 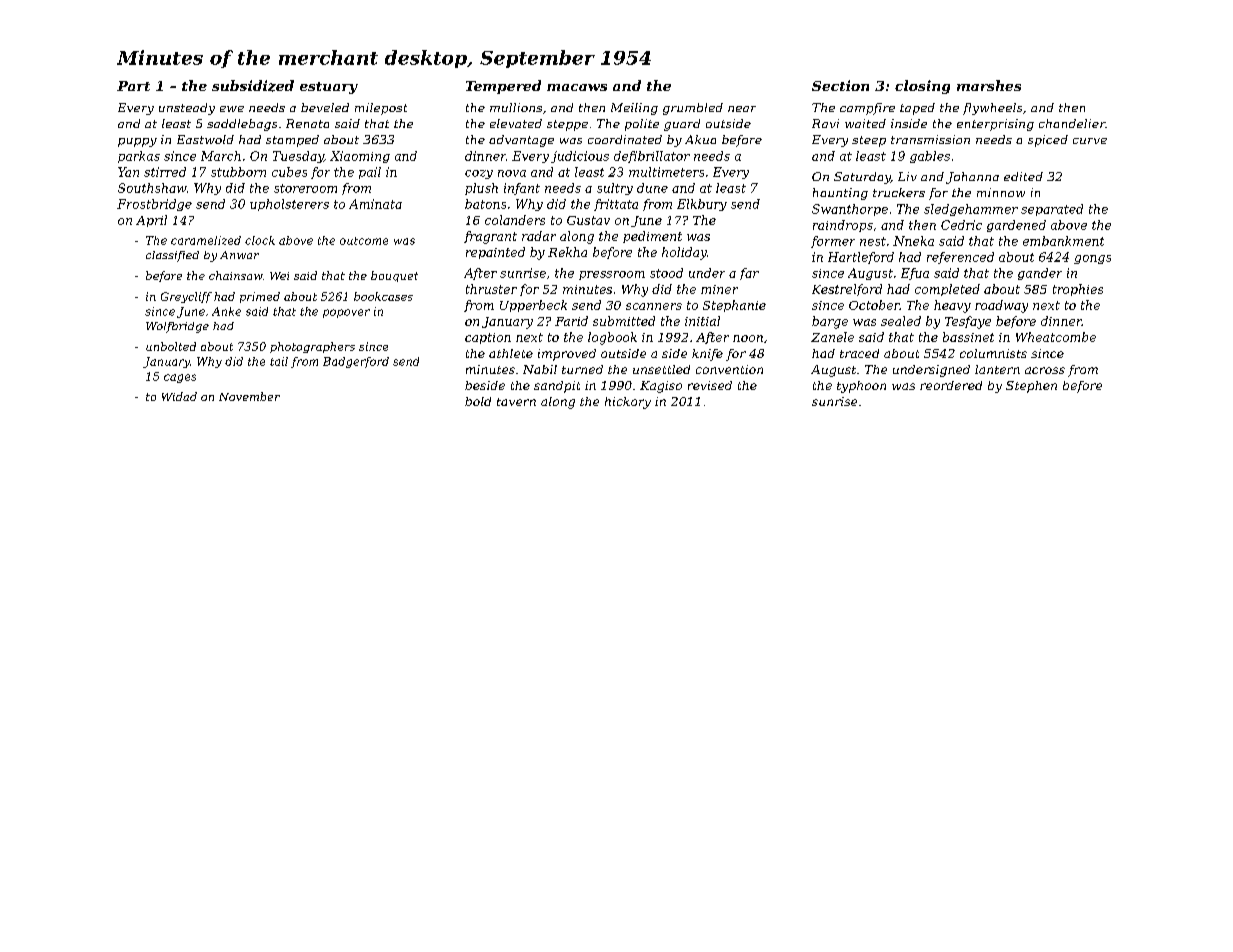 I want to click on Widad, so click(x=179, y=396).
